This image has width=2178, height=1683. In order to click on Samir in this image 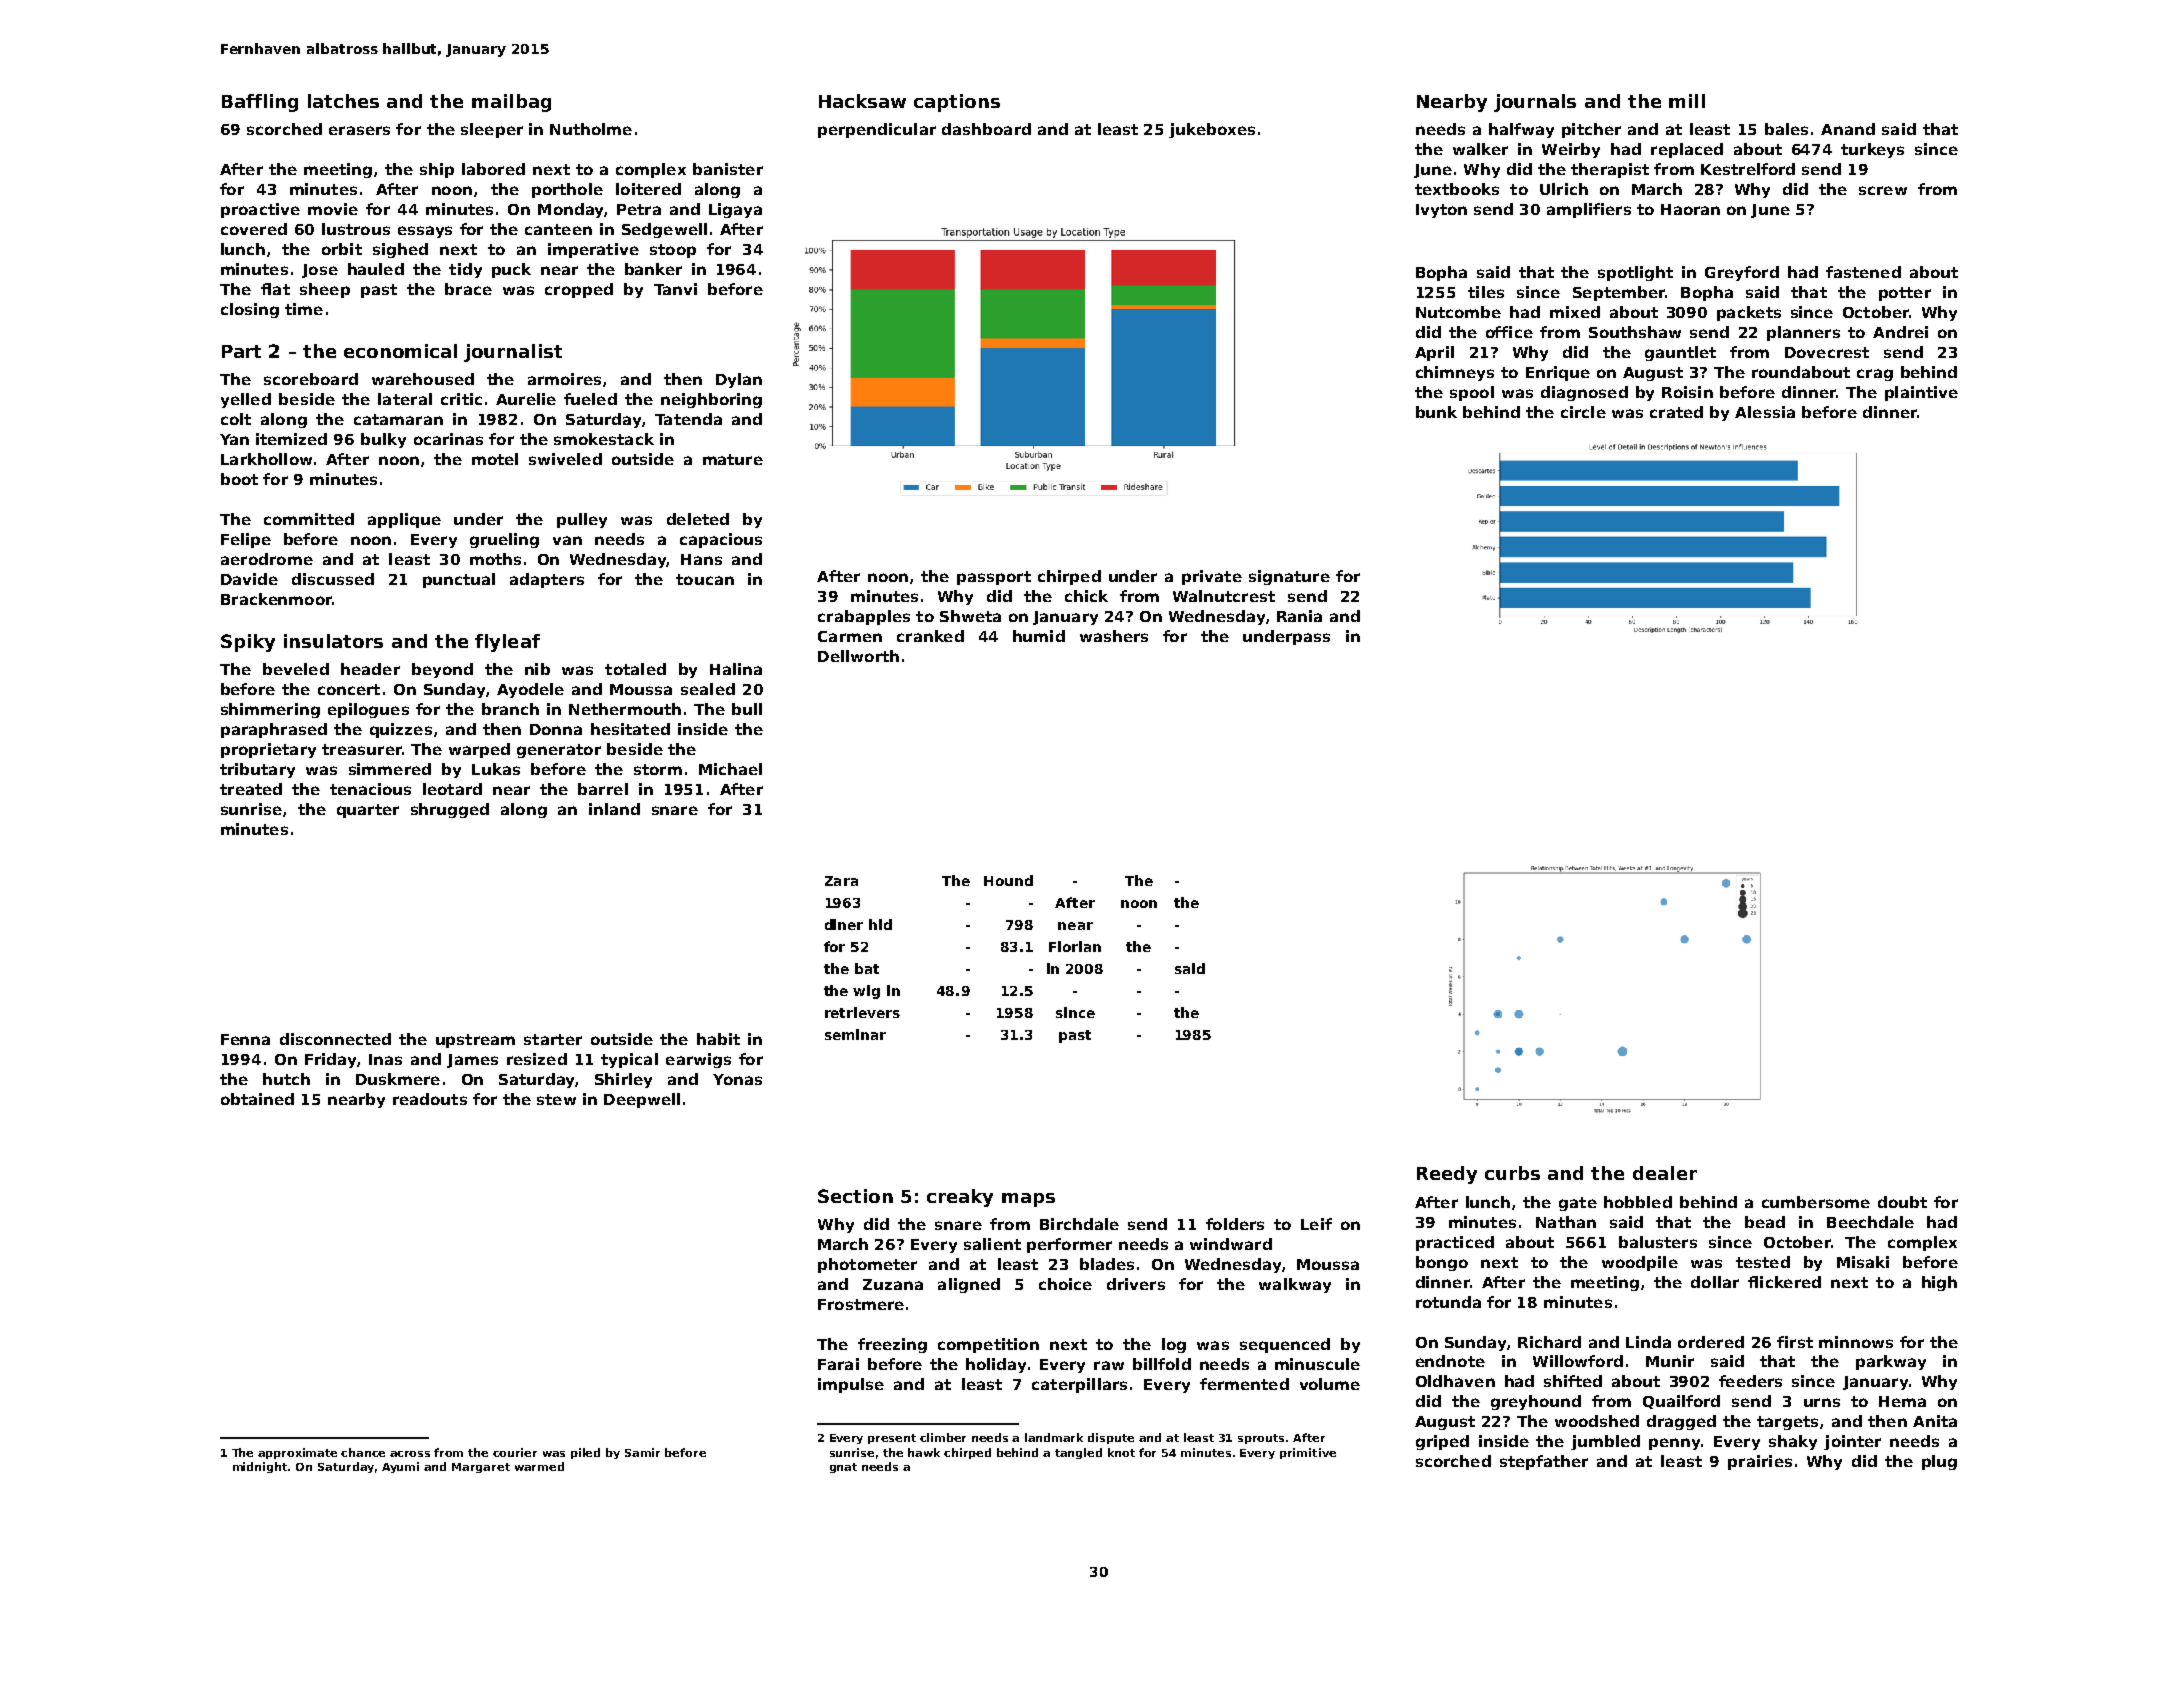, I will do `click(642, 1452)`.
